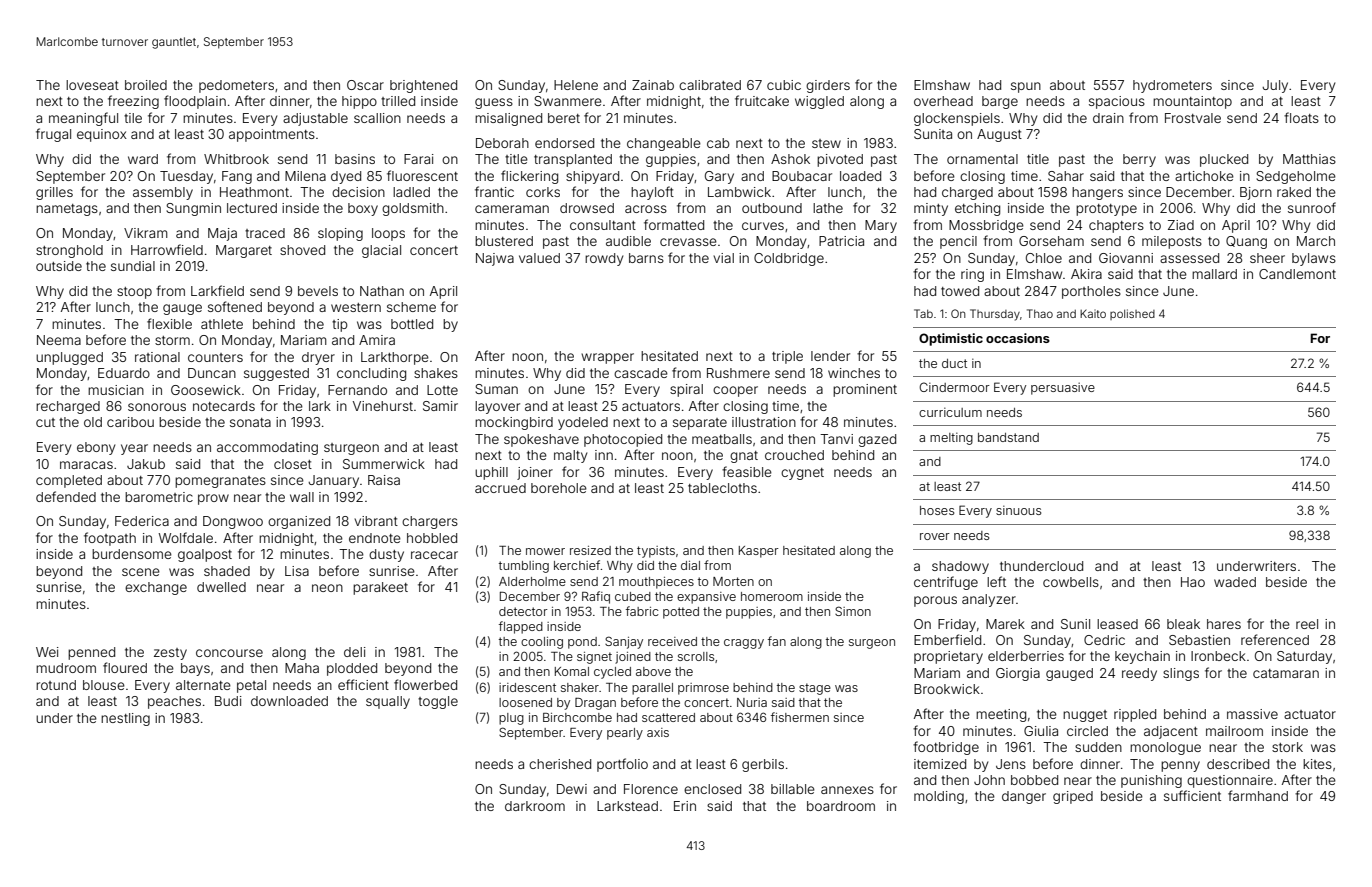 Image resolution: width=1372 pixels, height=887 pixels. Describe the element at coordinates (228, 701) in the page. I see `Budi` at that location.
